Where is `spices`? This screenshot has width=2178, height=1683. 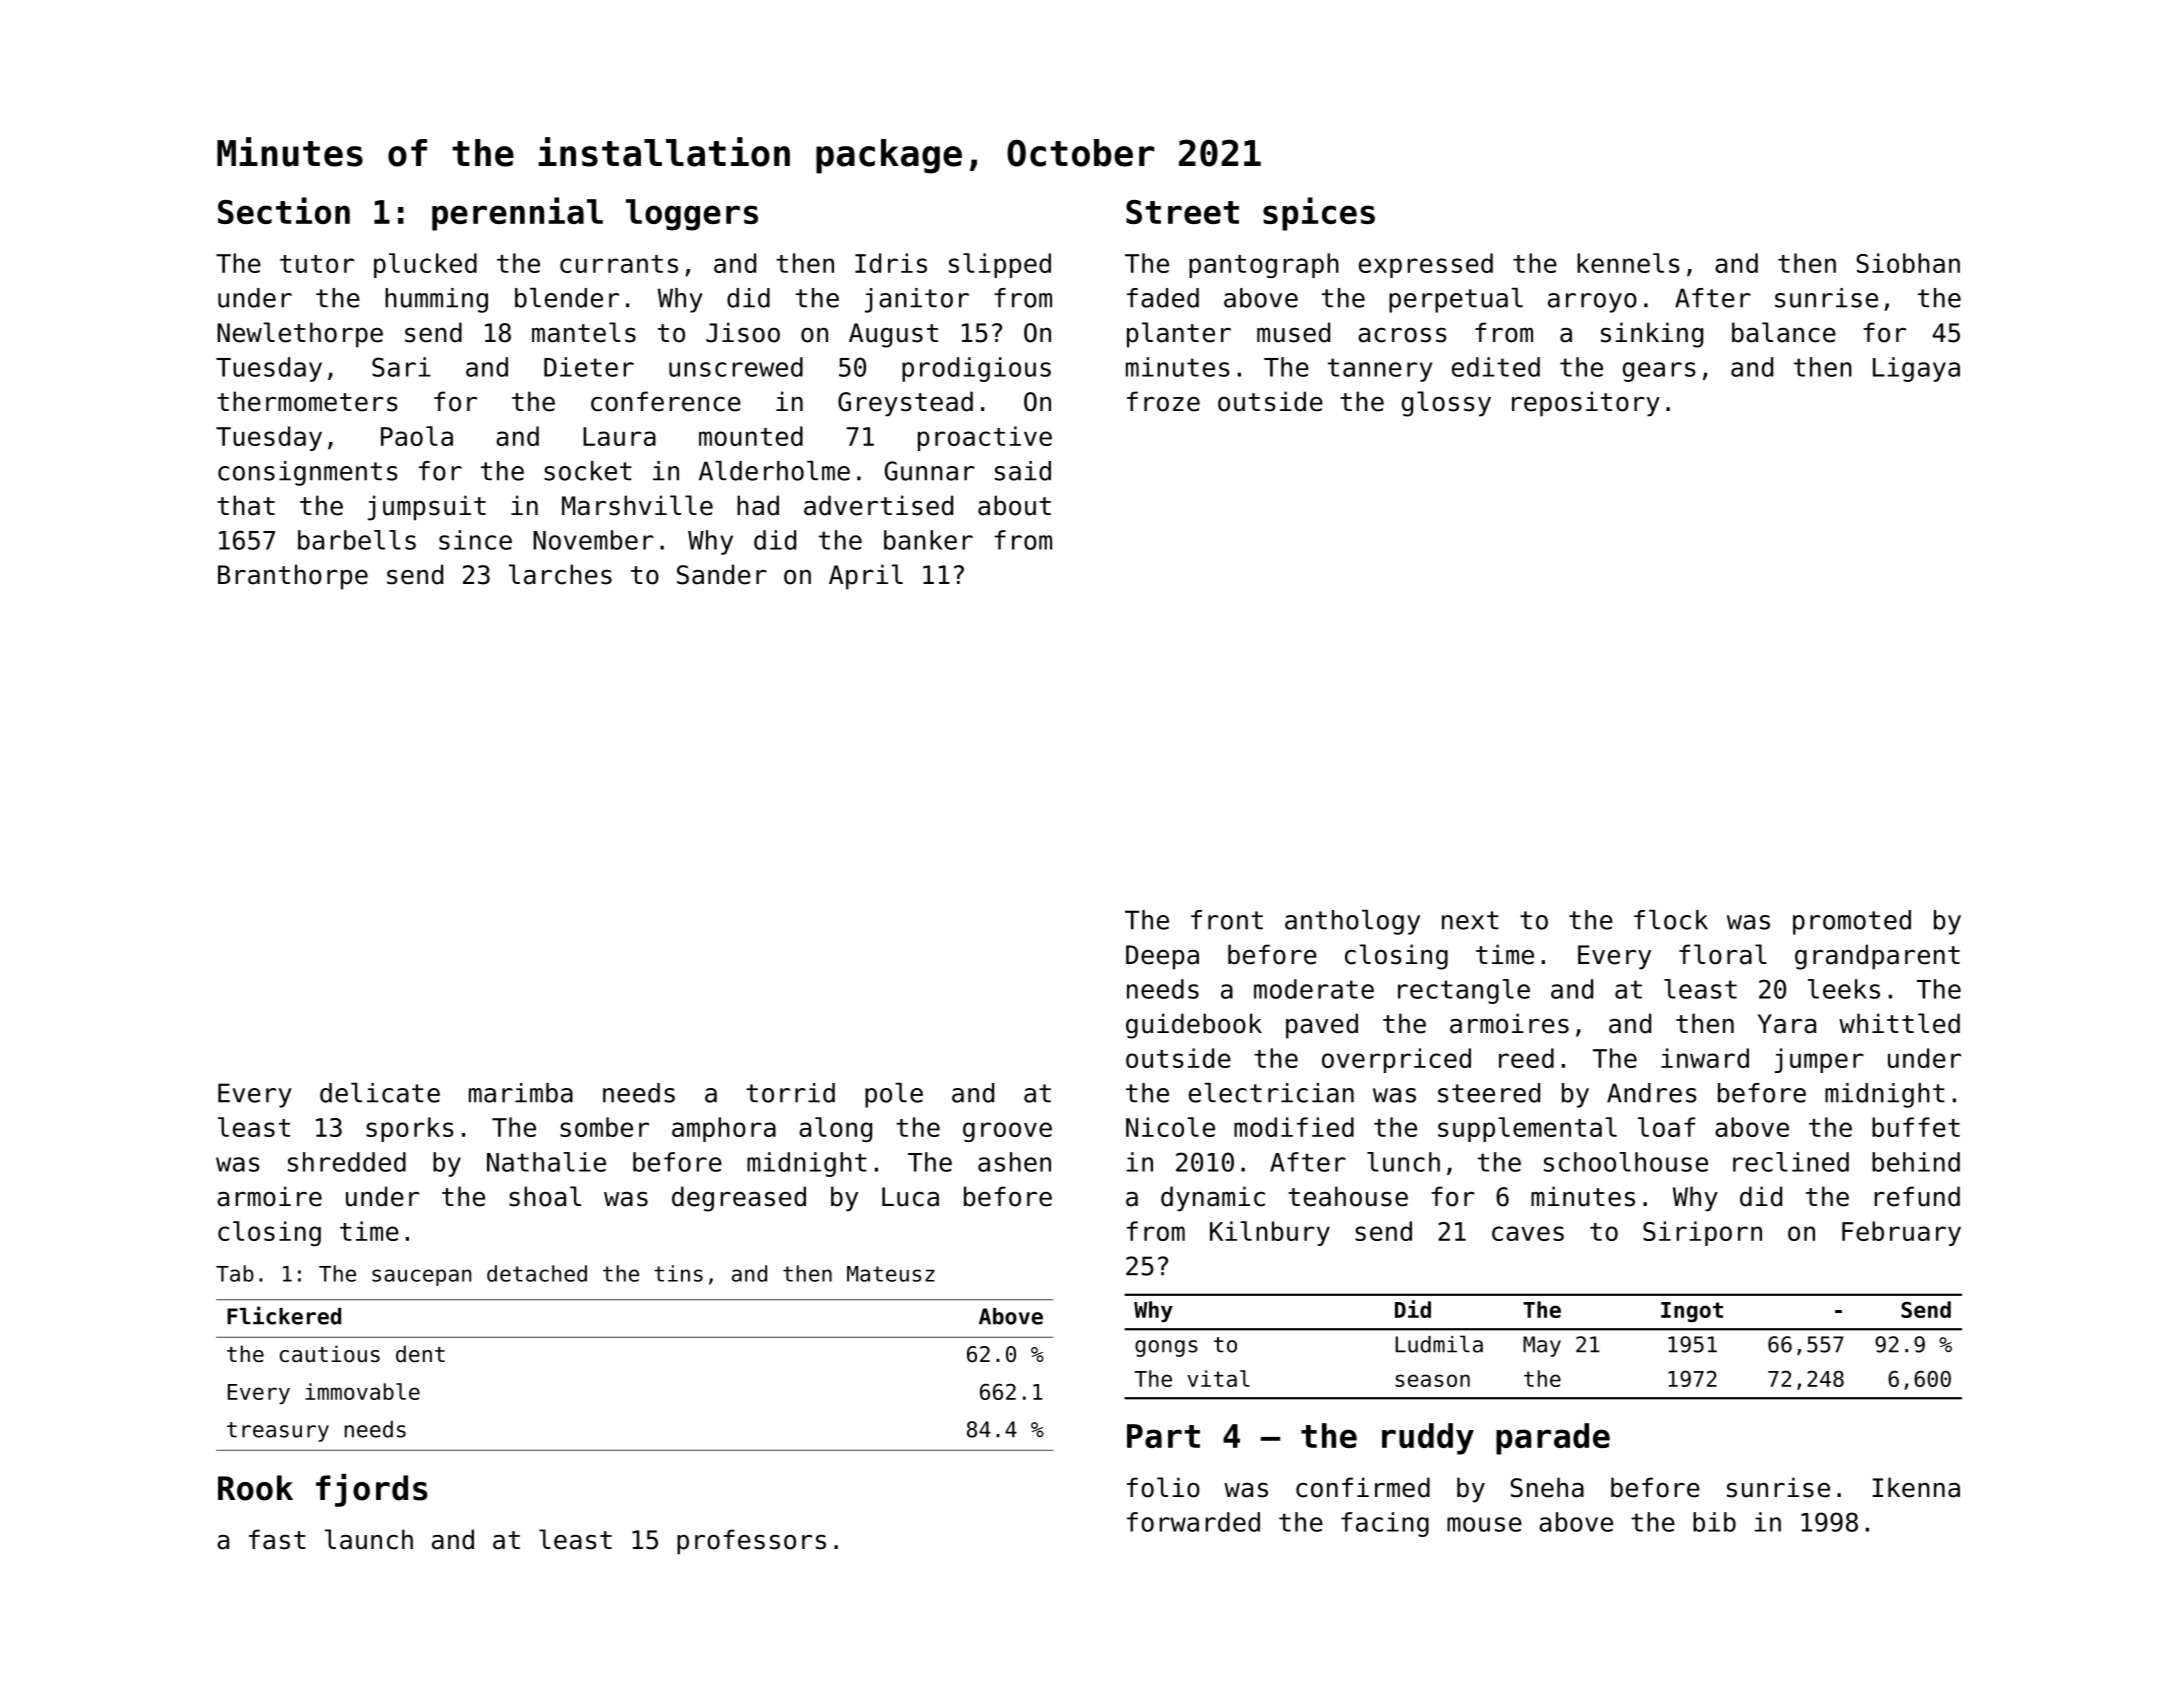
spices is located at coordinates (1319, 214).
